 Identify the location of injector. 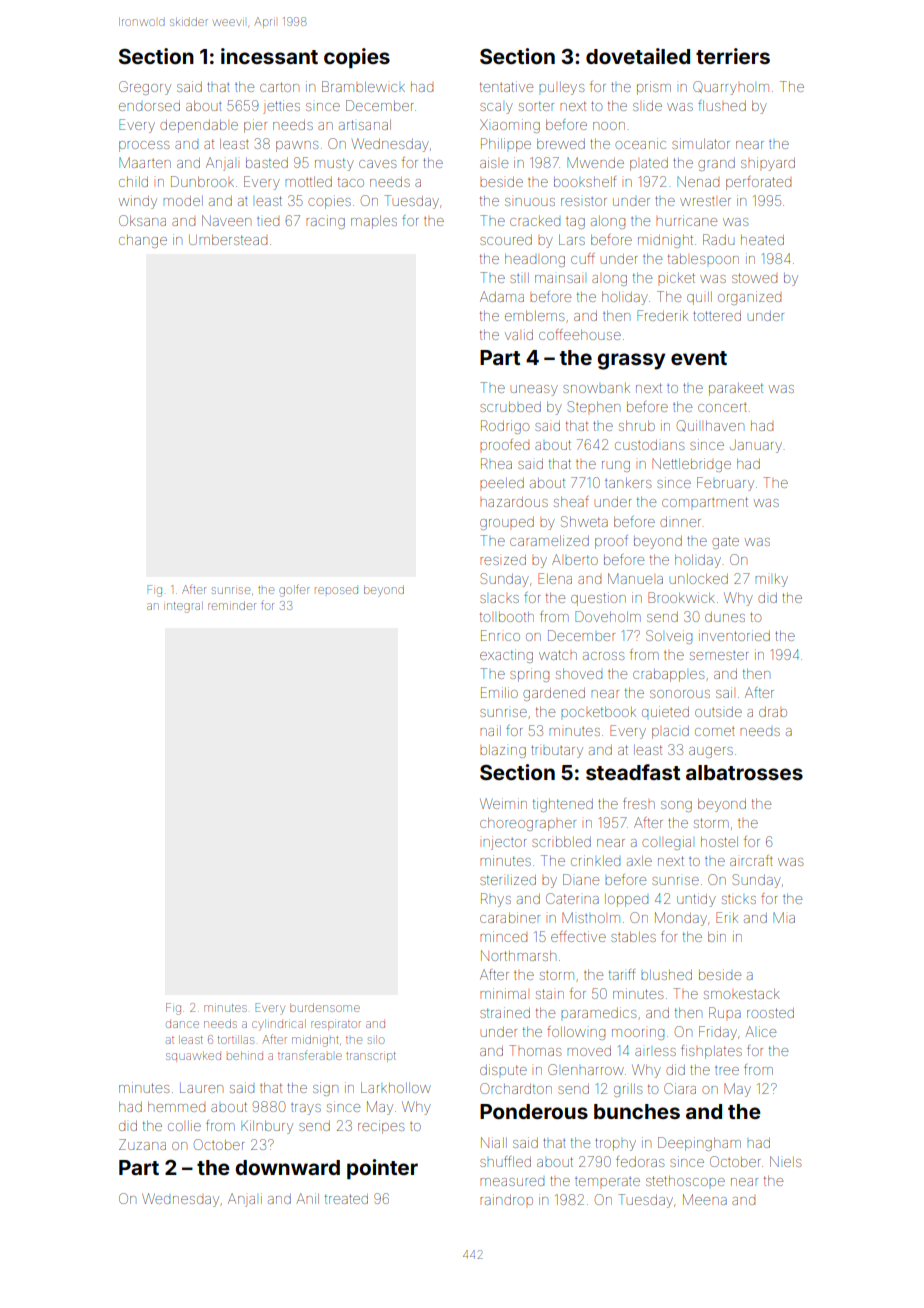
(504, 843).
